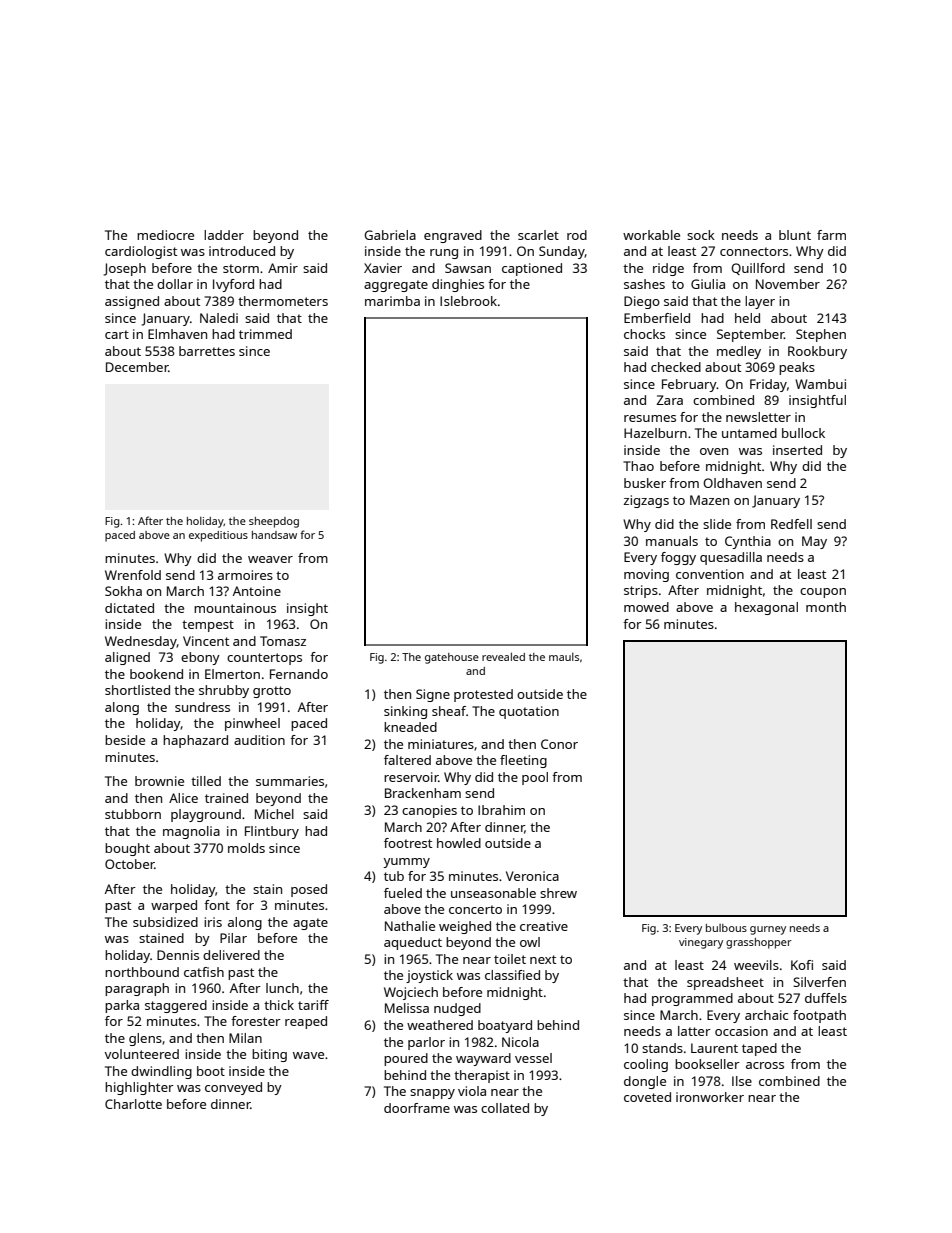  Describe the element at coordinates (224, 235) in the page. I see `ladder` at that location.
